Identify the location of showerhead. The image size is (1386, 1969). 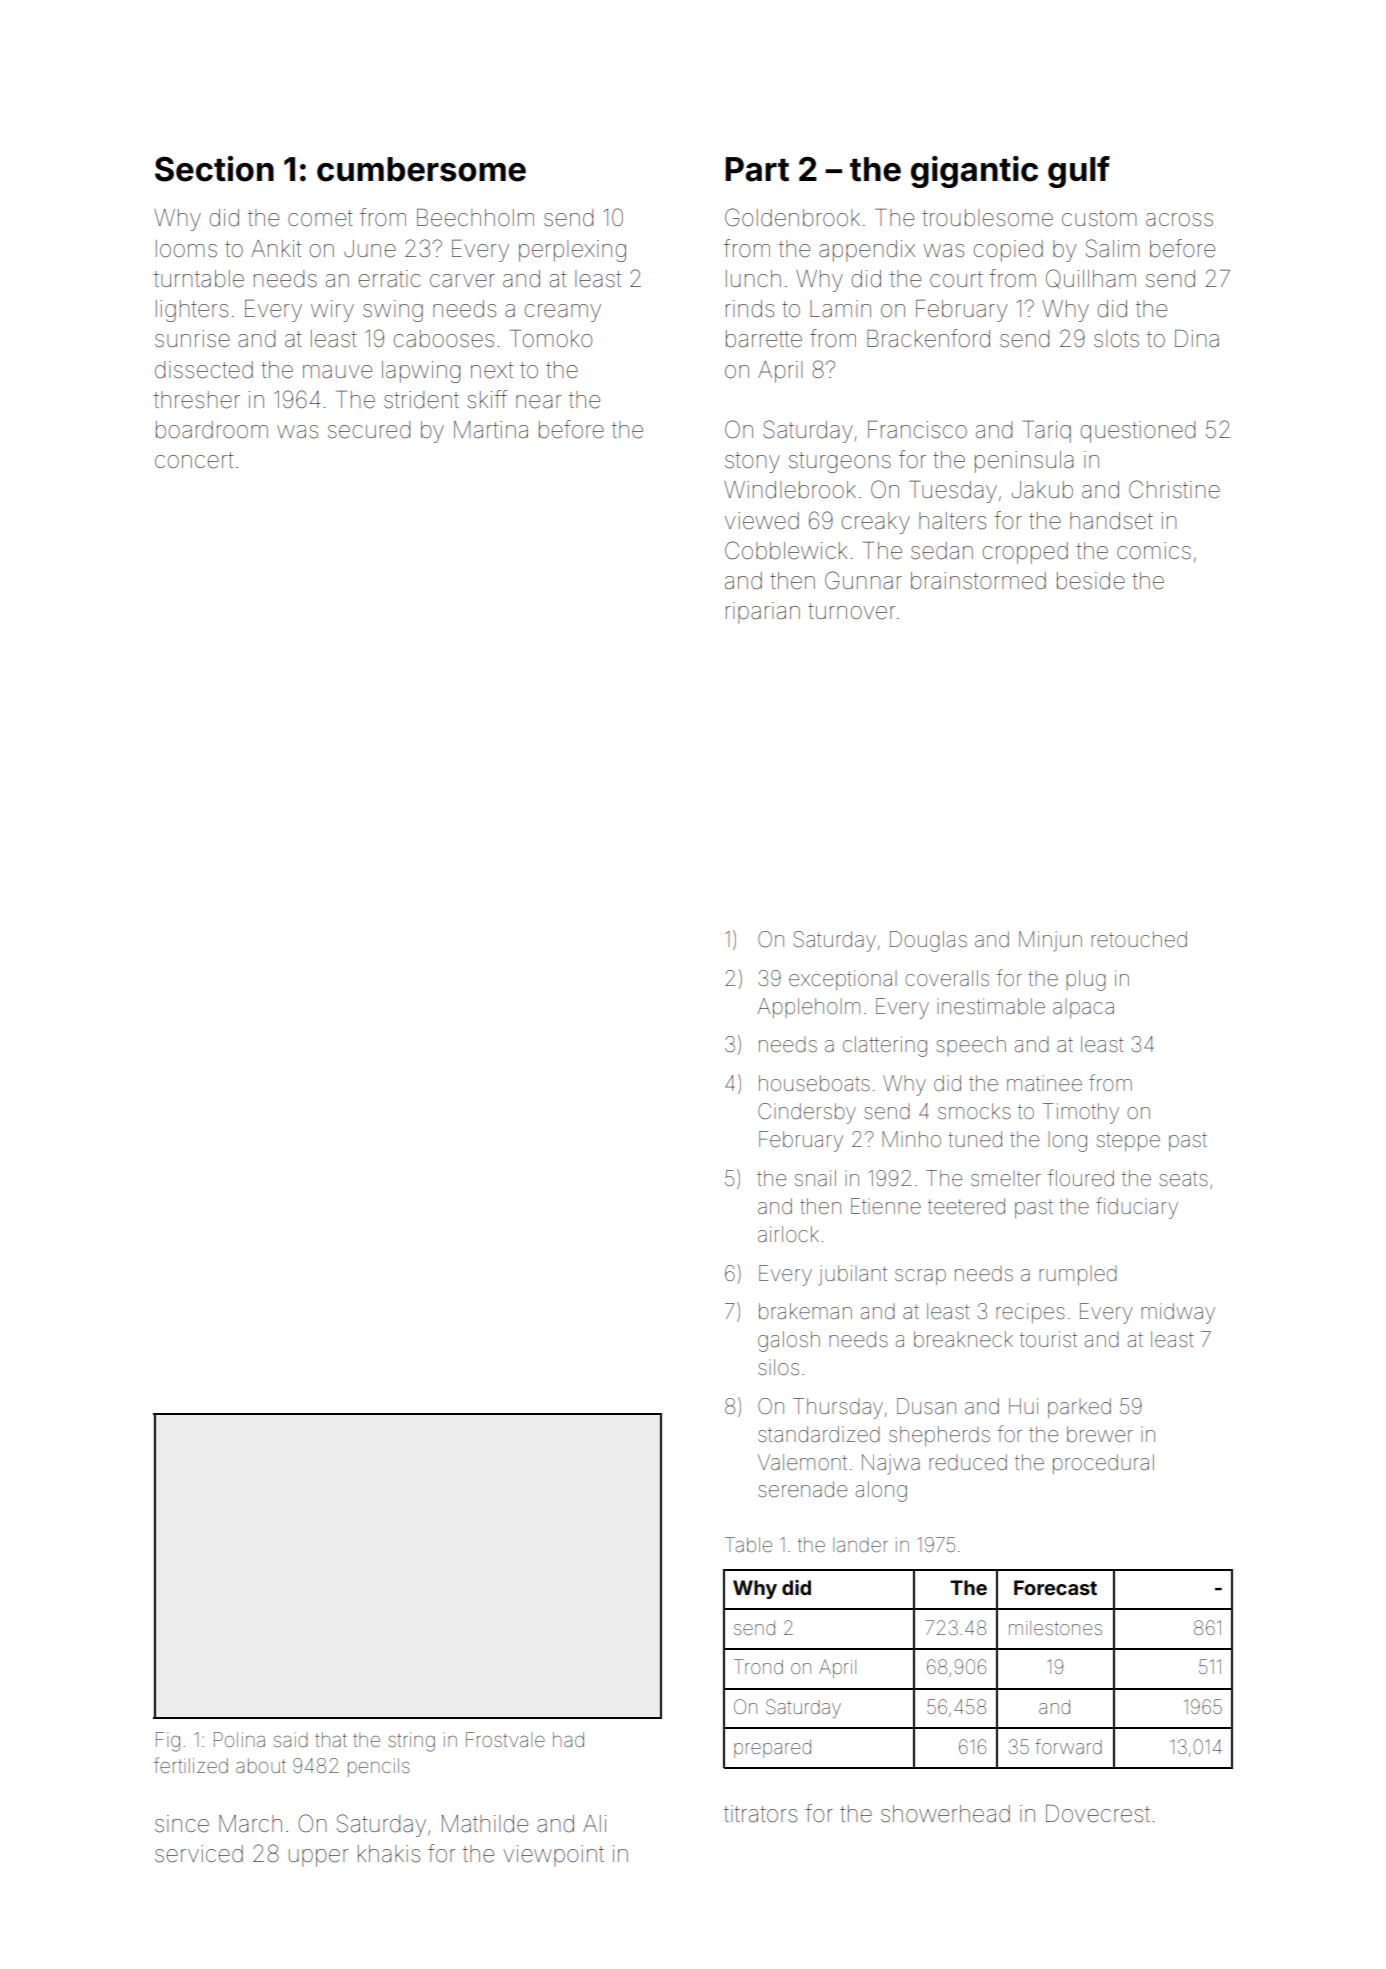
(945, 1814).
